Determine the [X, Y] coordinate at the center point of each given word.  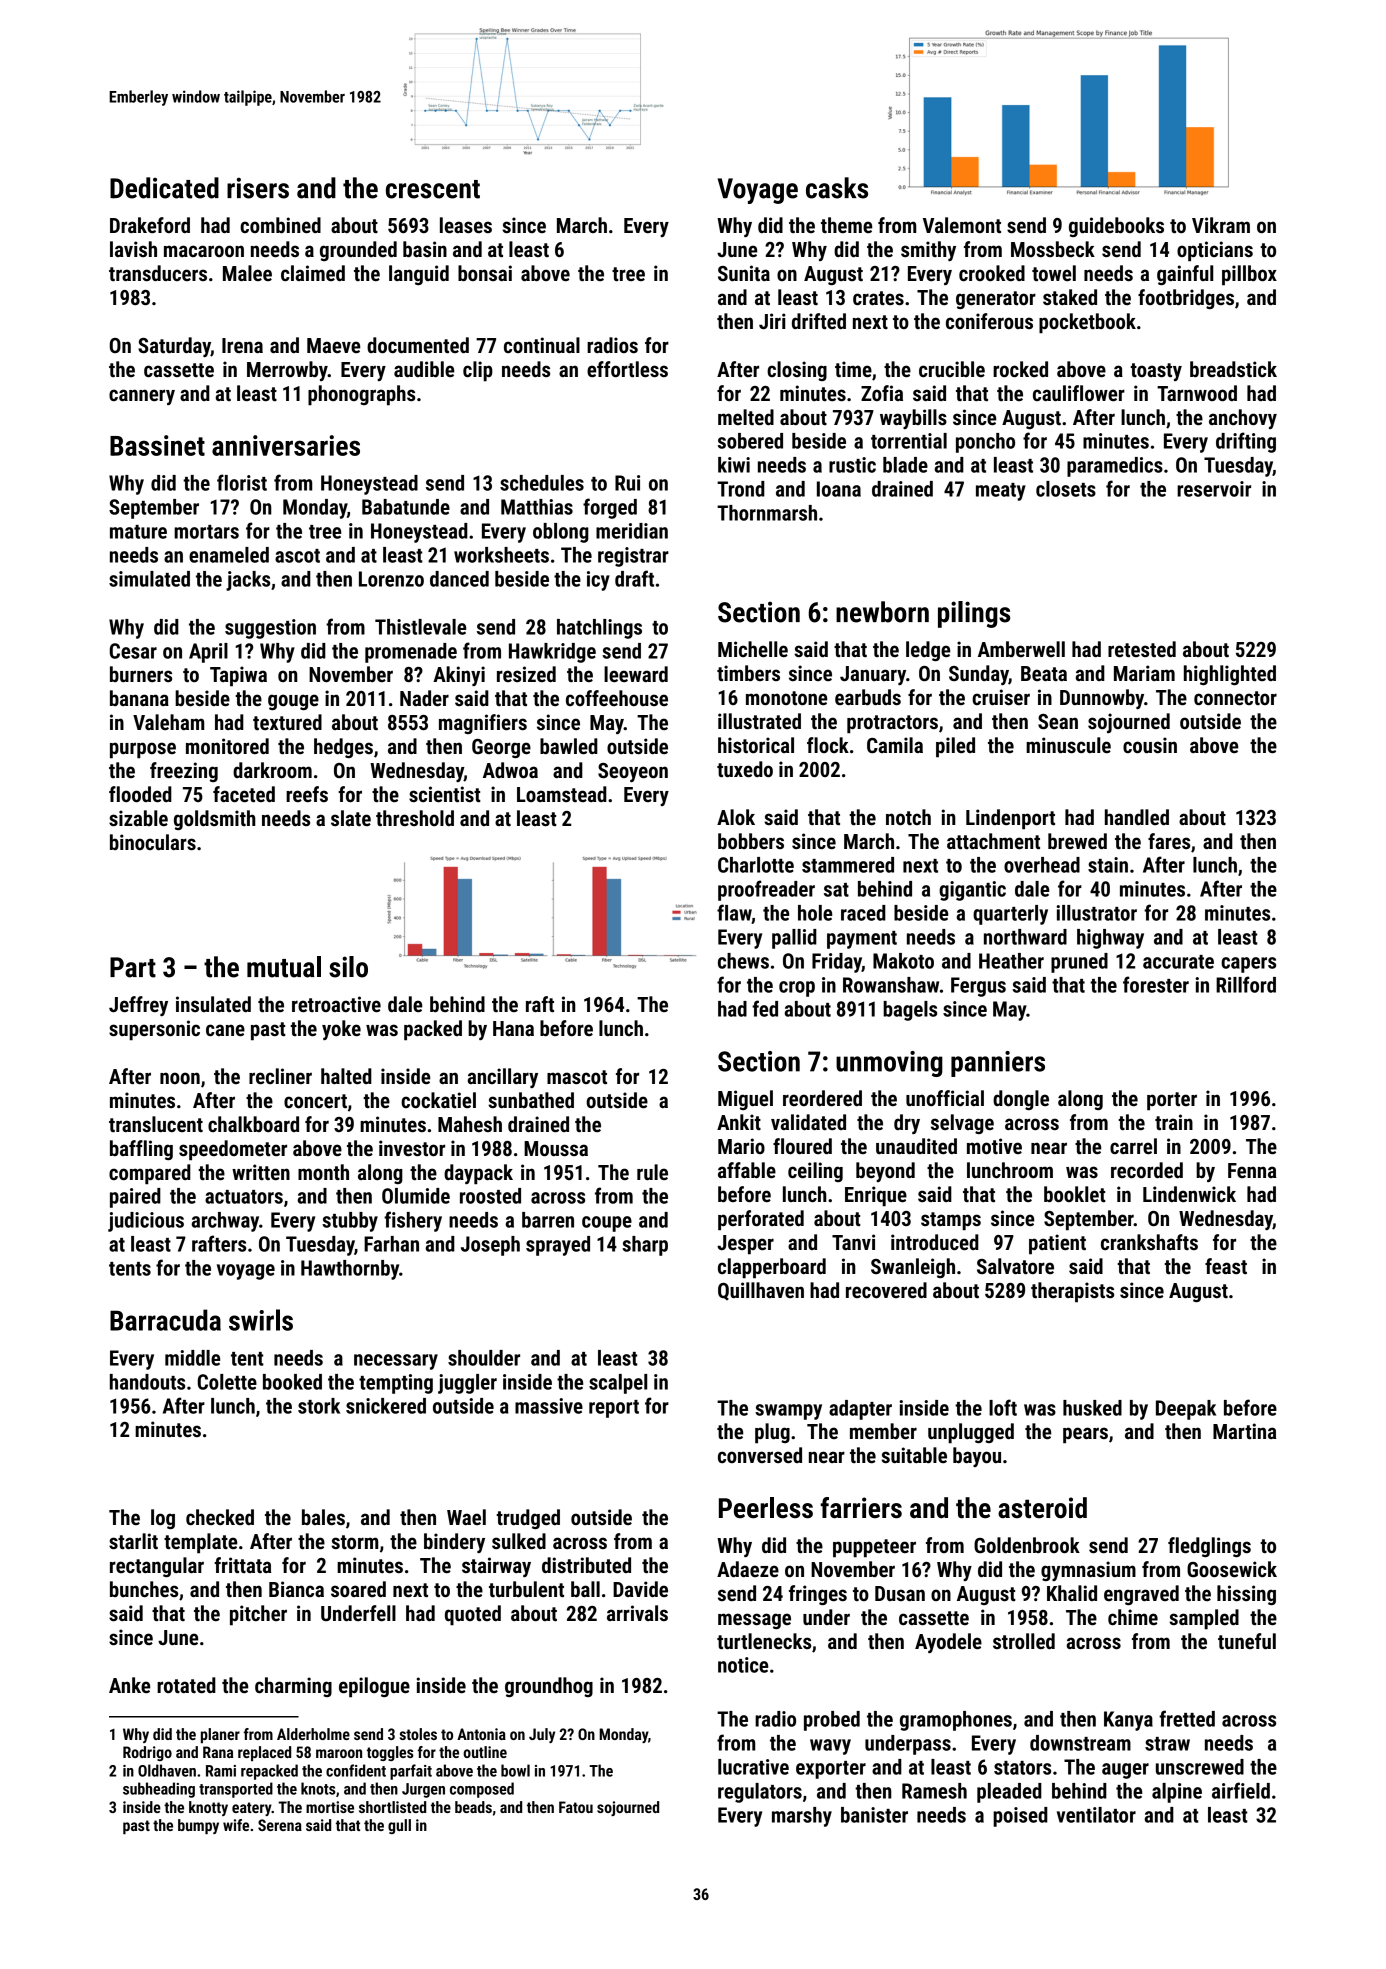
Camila [895, 745]
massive [549, 1406]
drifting [1246, 442]
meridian [632, 531]
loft [1003, 1407]
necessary [396, 1362]
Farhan [391, 1244]
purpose [143, 750]
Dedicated [164, 188]
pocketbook [1087, 323]
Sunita [744, 273]
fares [1169, 841]
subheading [159, 1790]
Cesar [133, 651]
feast [1226, 1266]
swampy [788, 1412]
